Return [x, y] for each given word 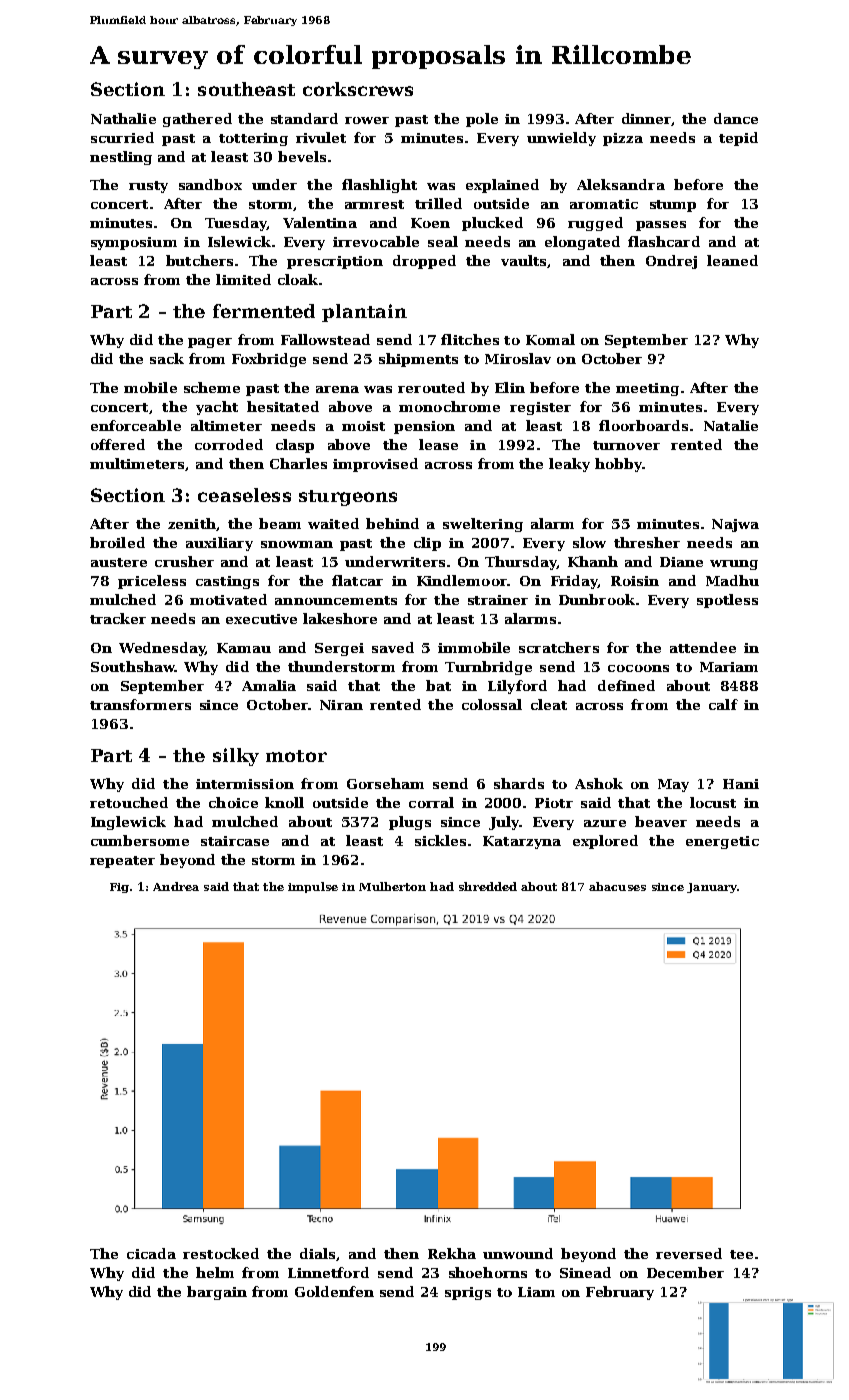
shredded [488, 886]
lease [438, 444]
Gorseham [385, 783]
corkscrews [358, 89]
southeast [246, 89]
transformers [140, 704]
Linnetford [328, 1272]
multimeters [137, 463]
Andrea [176, 886]
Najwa [735, 525]
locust [713, 802]
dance [736, 118]
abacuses [617, 886]
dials [317, 1253]
